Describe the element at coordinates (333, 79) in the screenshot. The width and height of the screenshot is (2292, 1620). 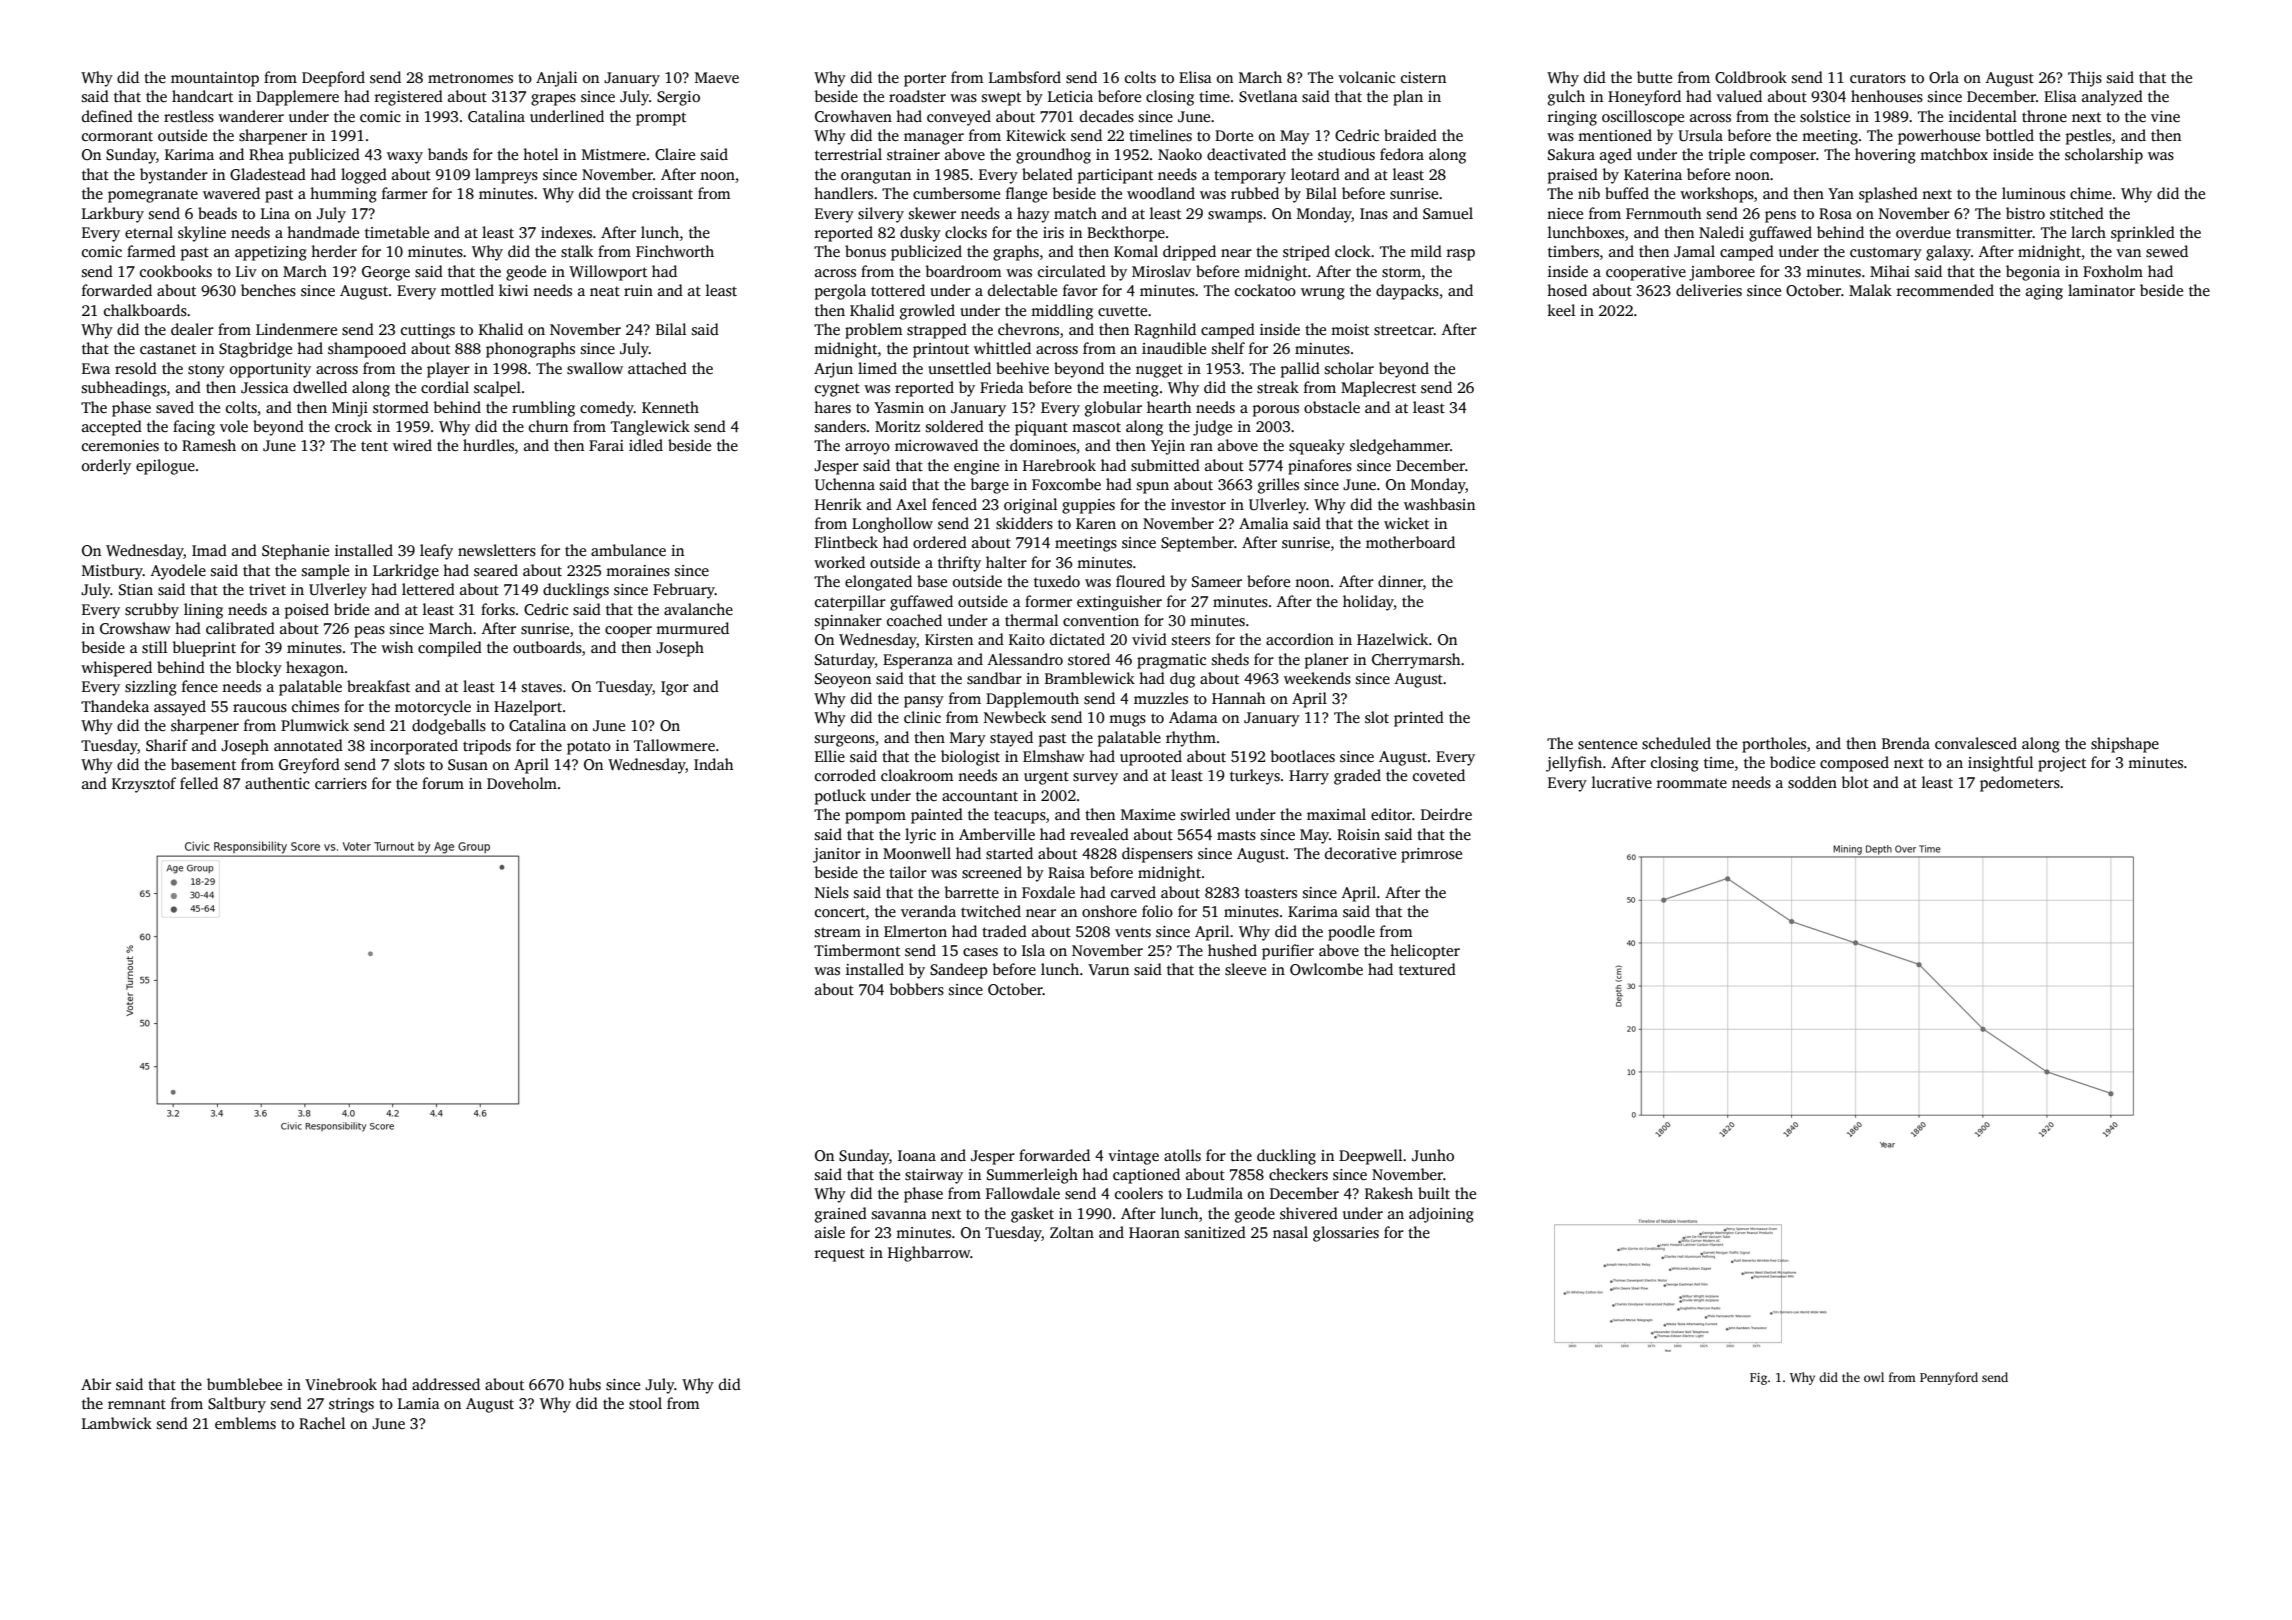
I see `Deepford` at that location.
